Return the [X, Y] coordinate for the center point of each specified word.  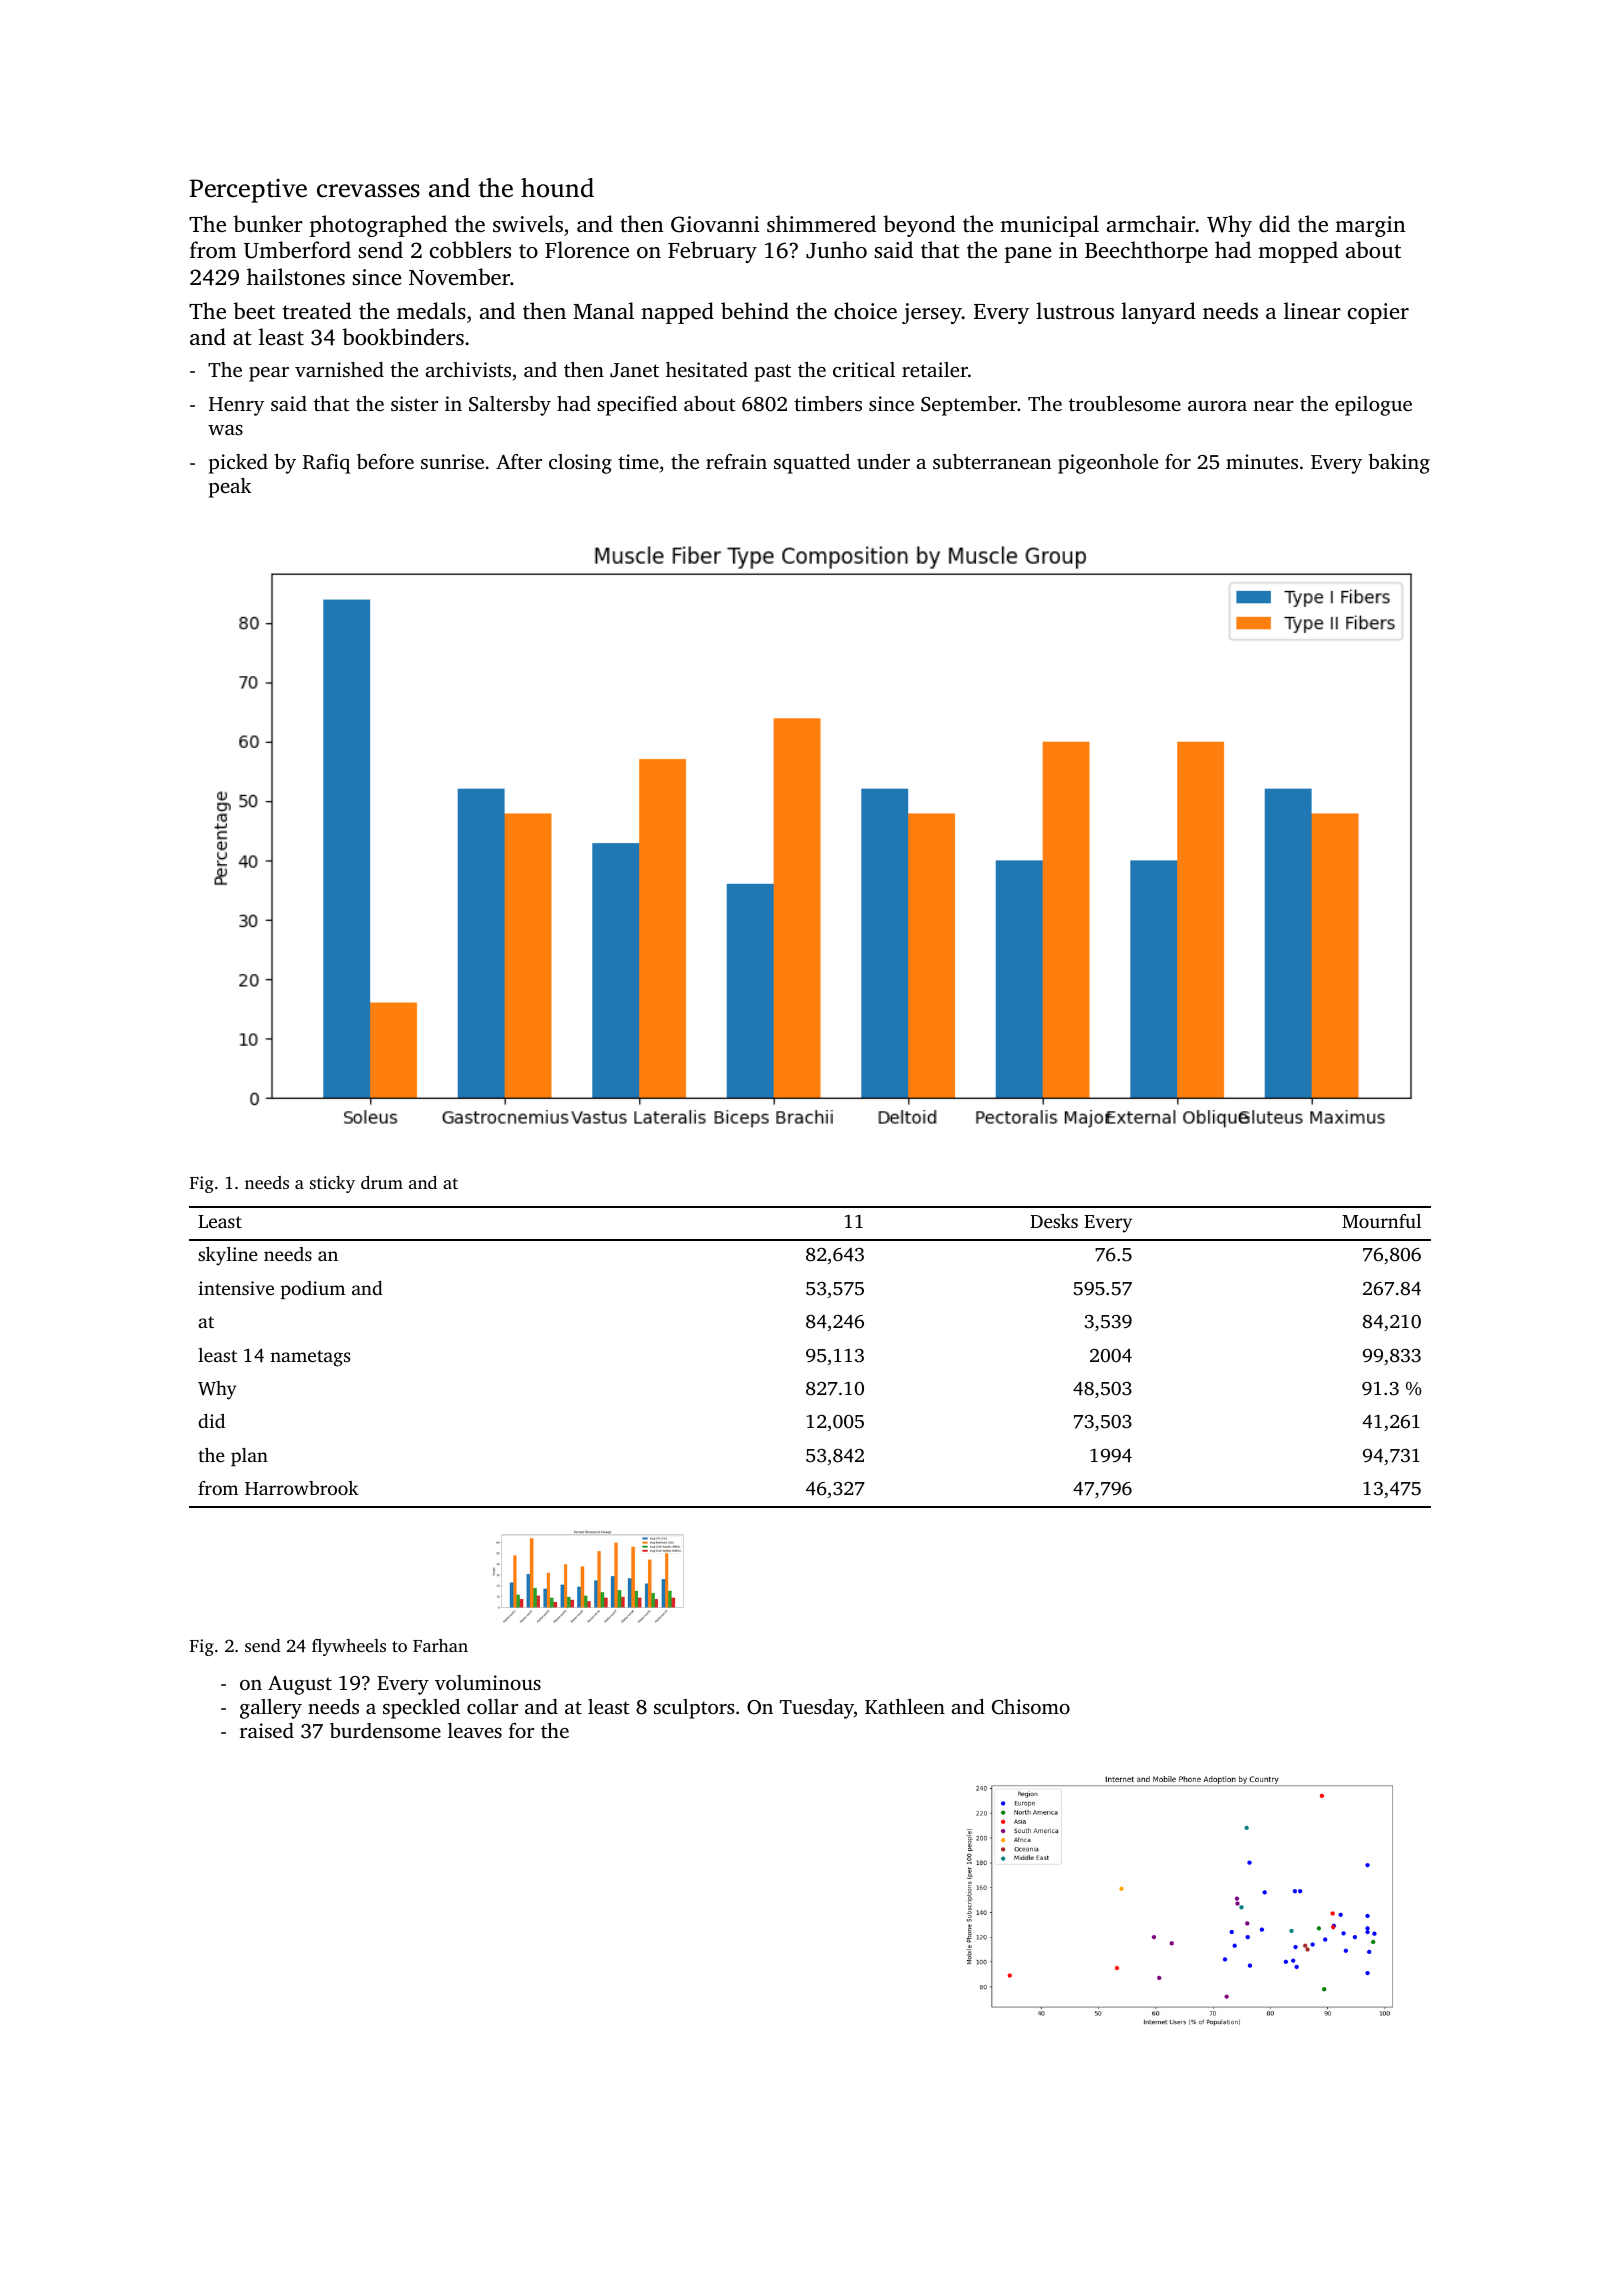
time [638, 461]
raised [267, 1730]
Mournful [1381, 1221]
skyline [228, 1256]
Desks [1054, 1221]
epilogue [1373, 406]
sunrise [452, 461]
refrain [736, 461]
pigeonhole [1108, 464]
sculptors [694, 1709]
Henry [236, 406]
